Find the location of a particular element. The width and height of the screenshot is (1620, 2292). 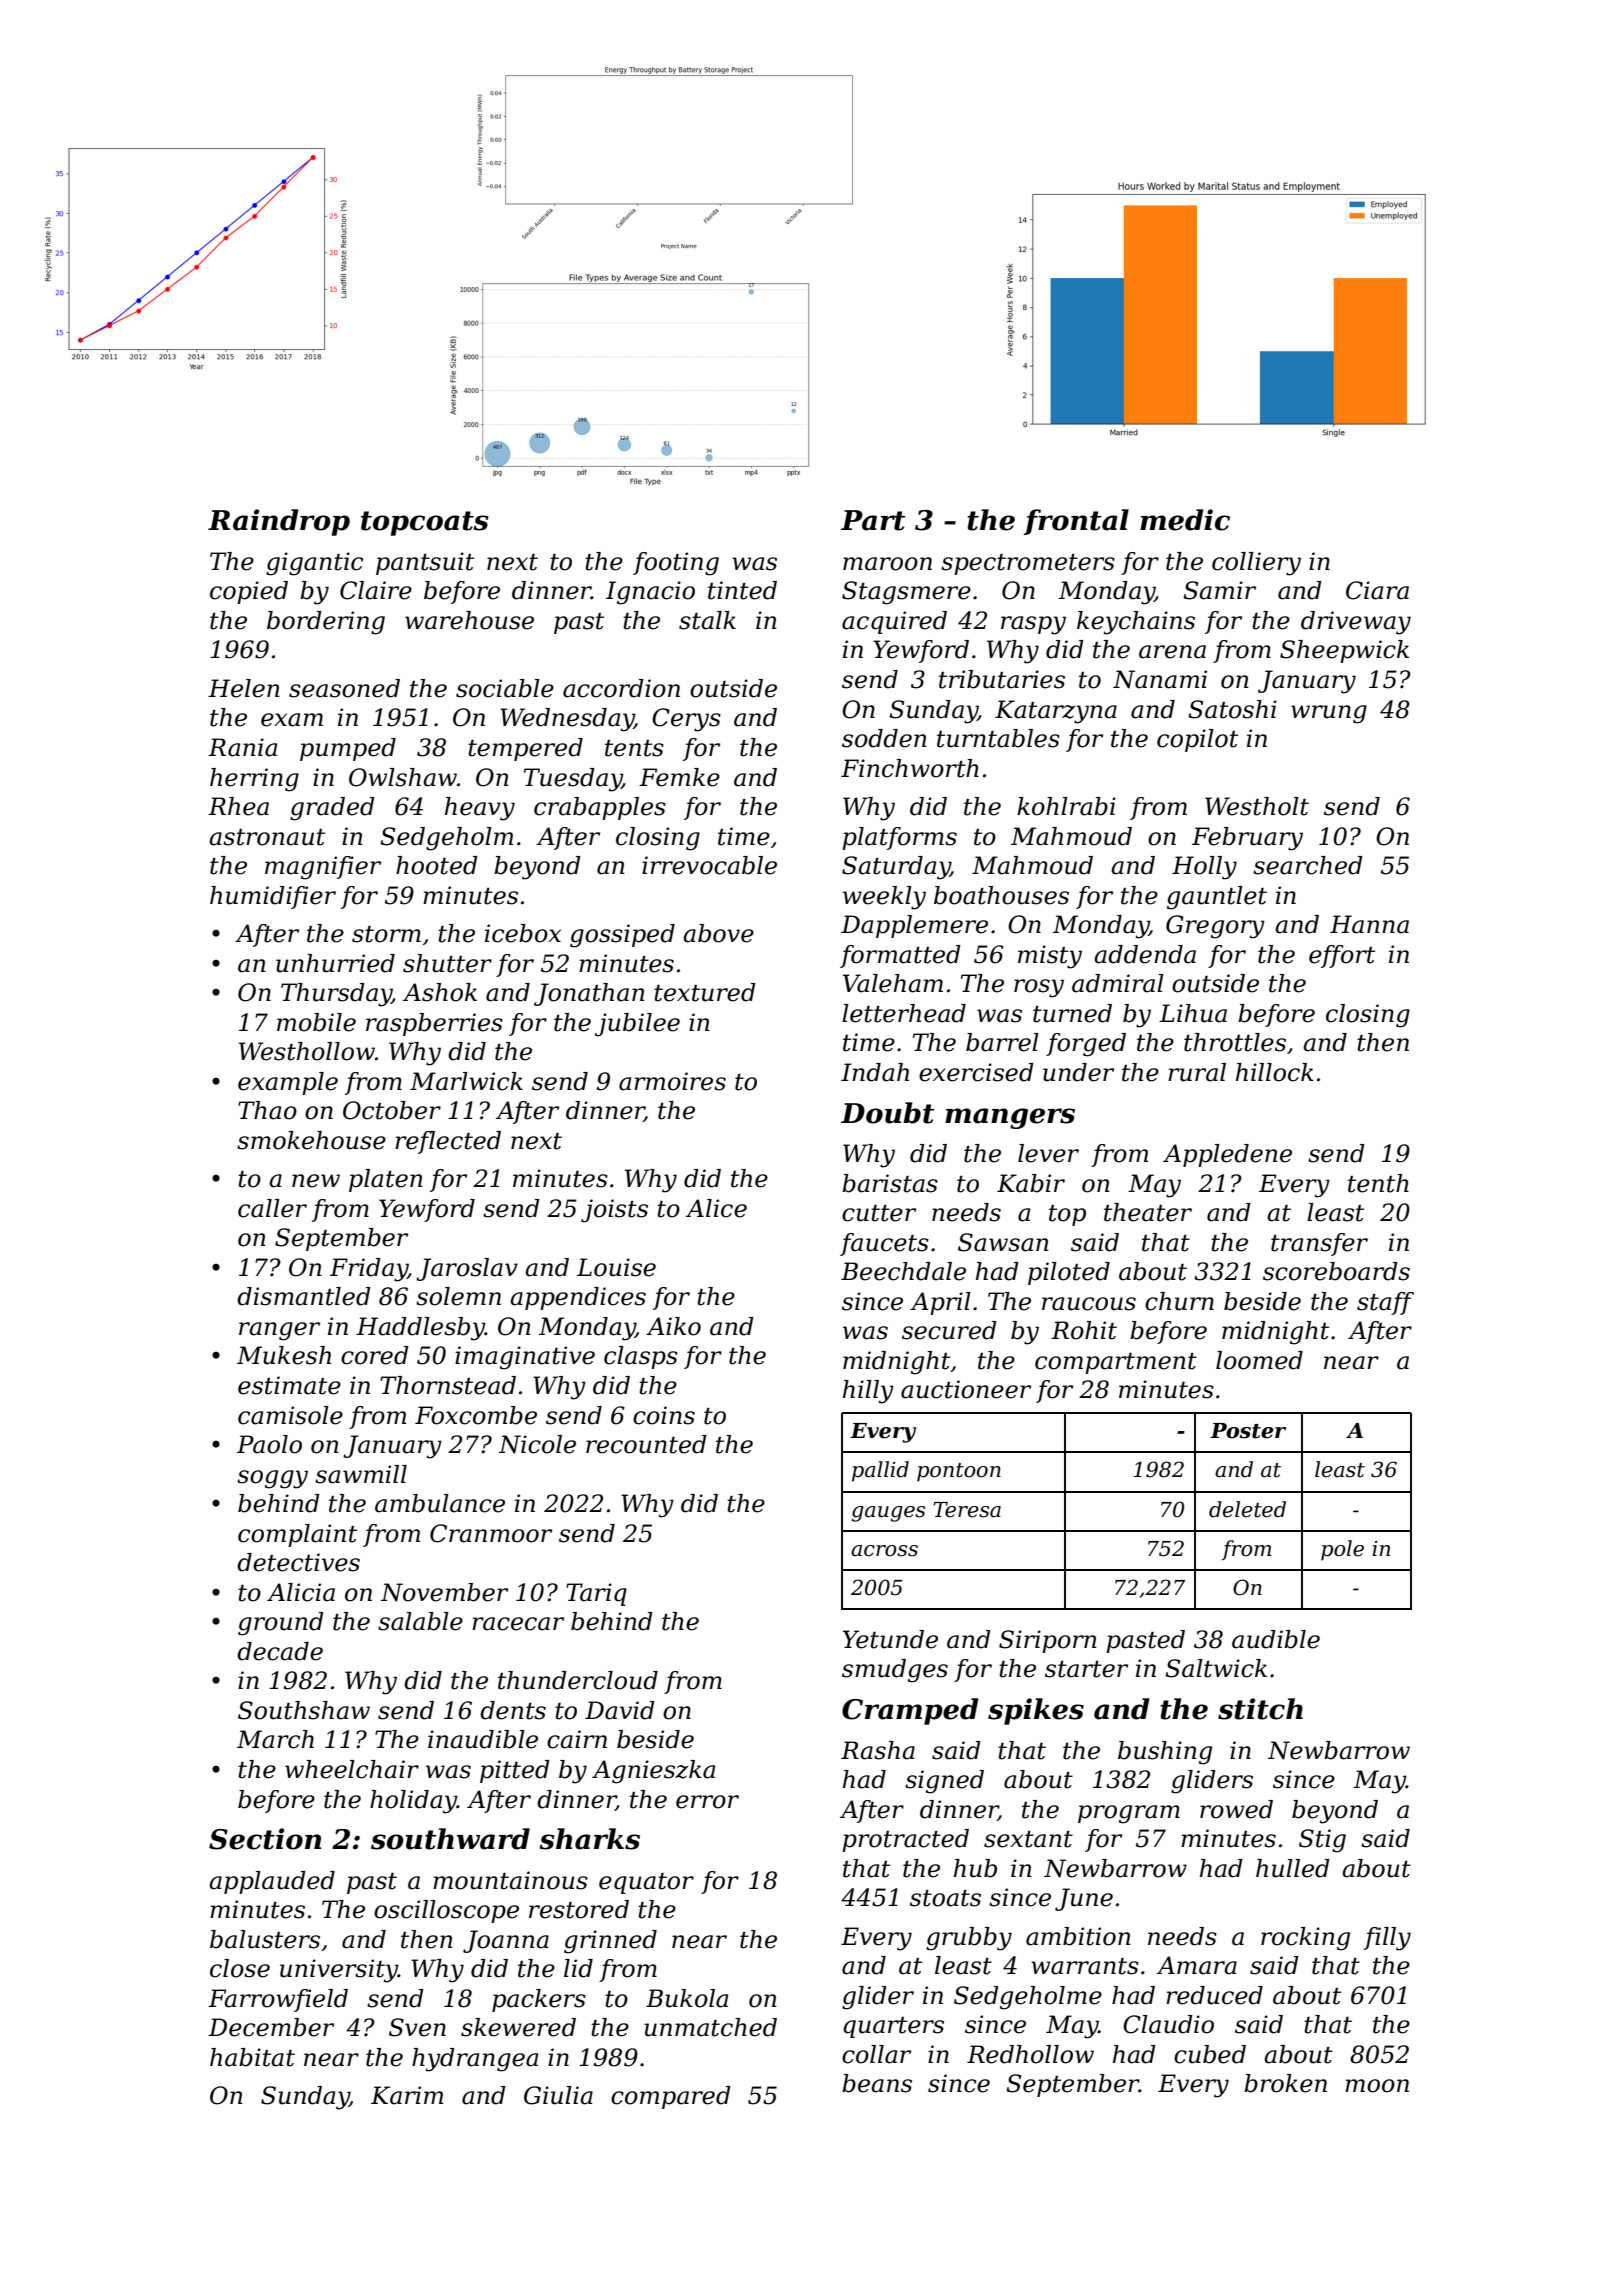

Cranmoor is located at coordinates (491, 1533).
